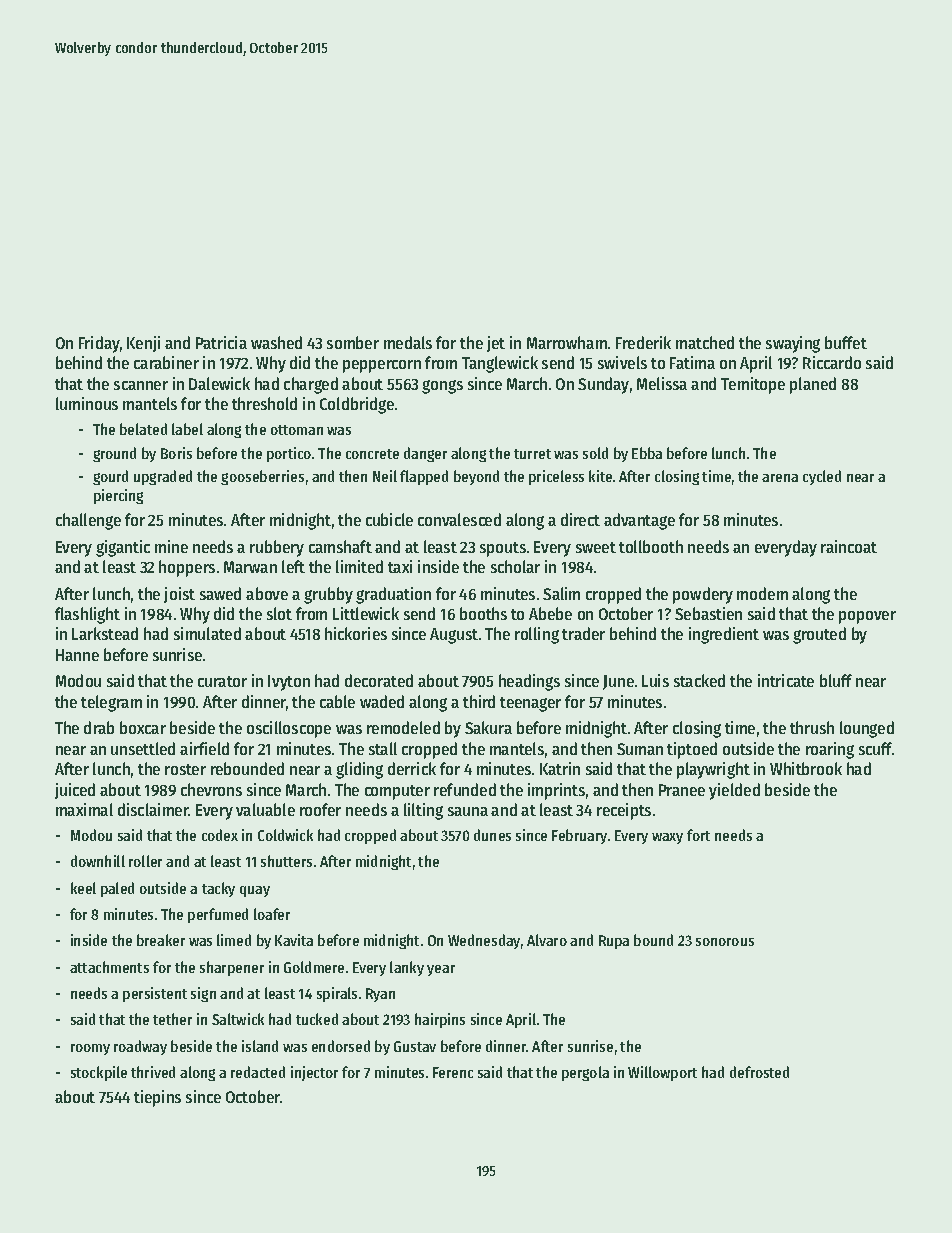  I want to click on popover, so click(867, 617).
